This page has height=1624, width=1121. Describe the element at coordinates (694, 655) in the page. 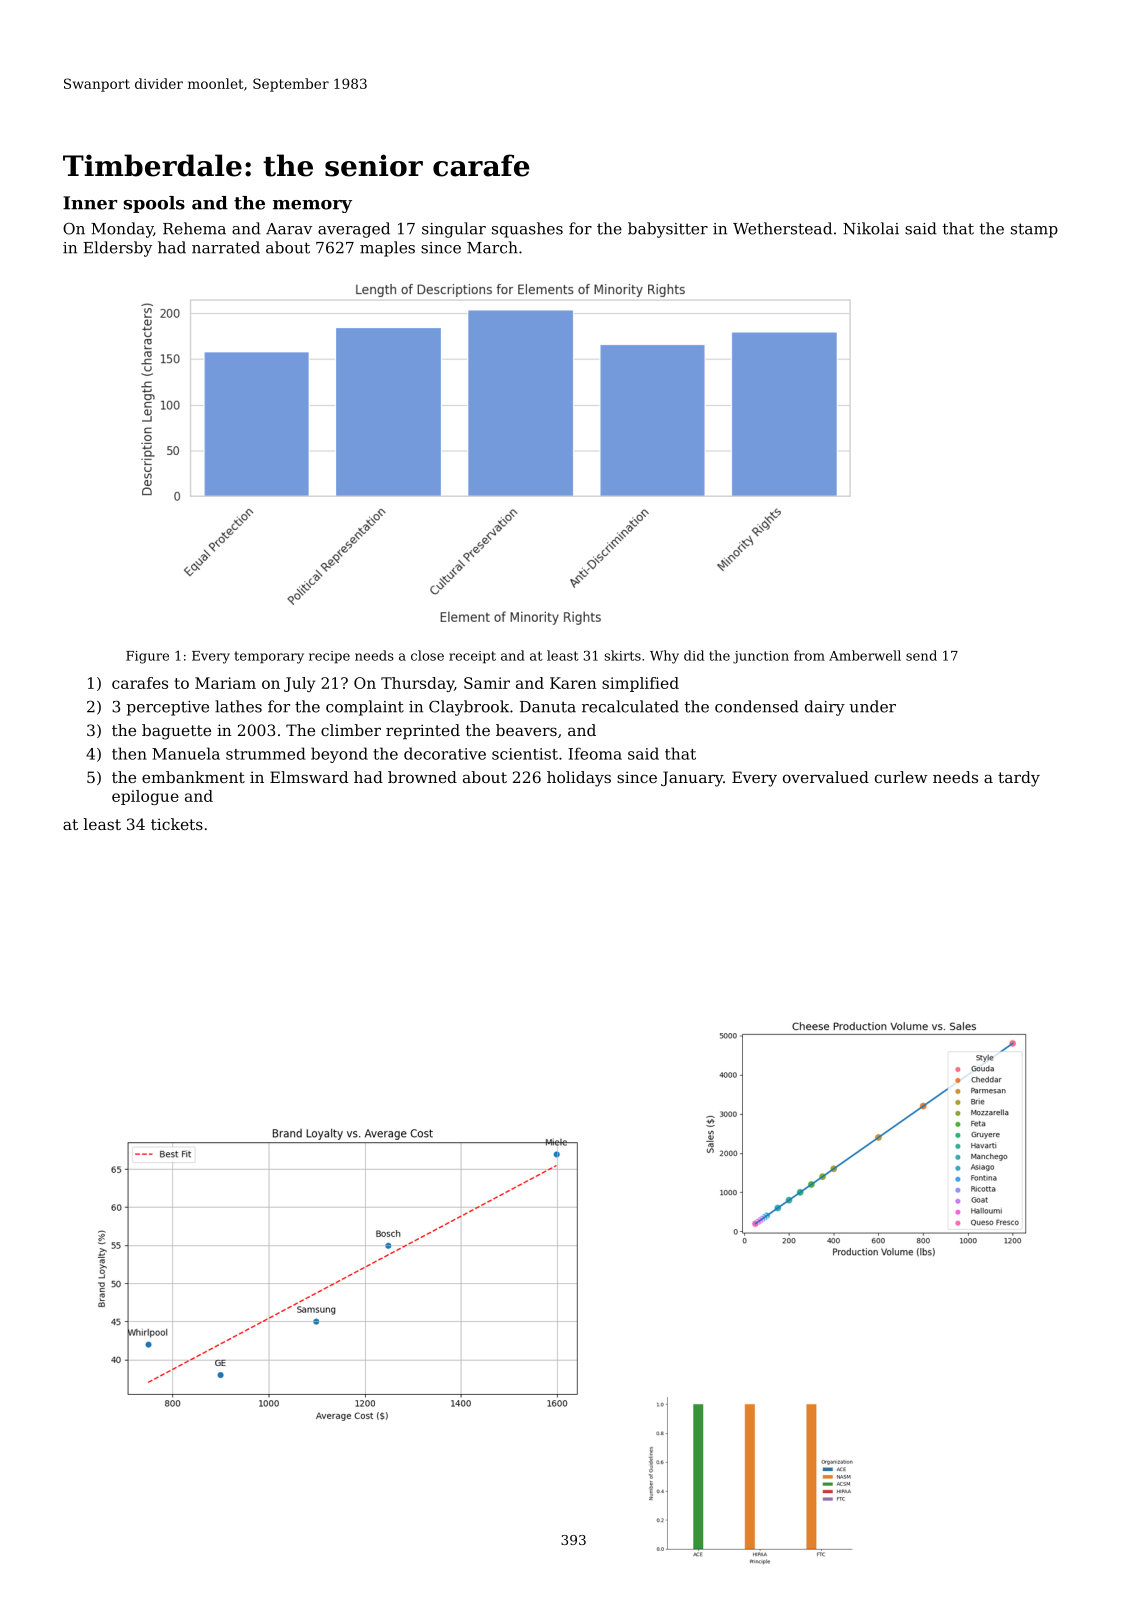

I see `did` at that location.
